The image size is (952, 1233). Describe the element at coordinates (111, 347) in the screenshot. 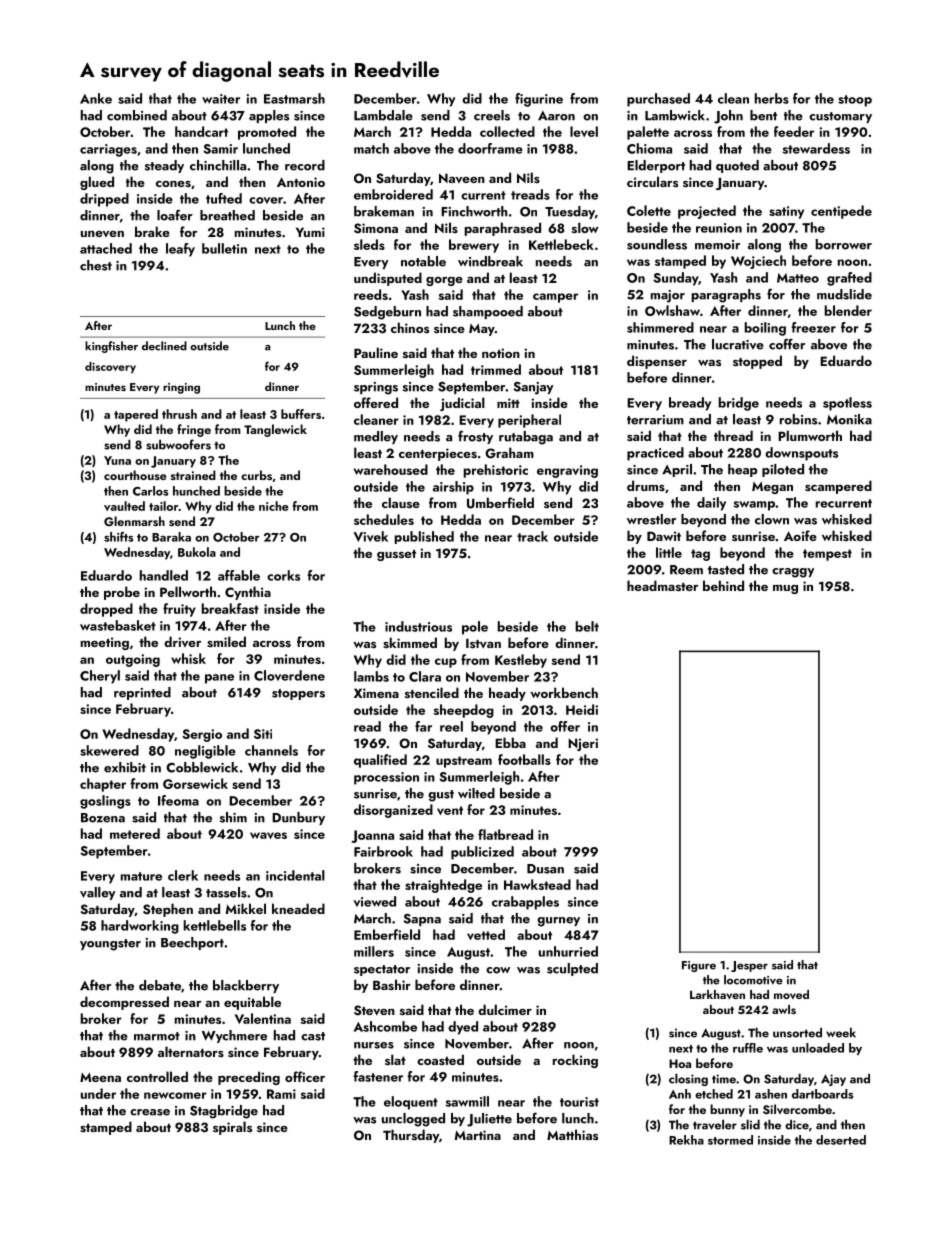

I see `kingfisher` at that location.
